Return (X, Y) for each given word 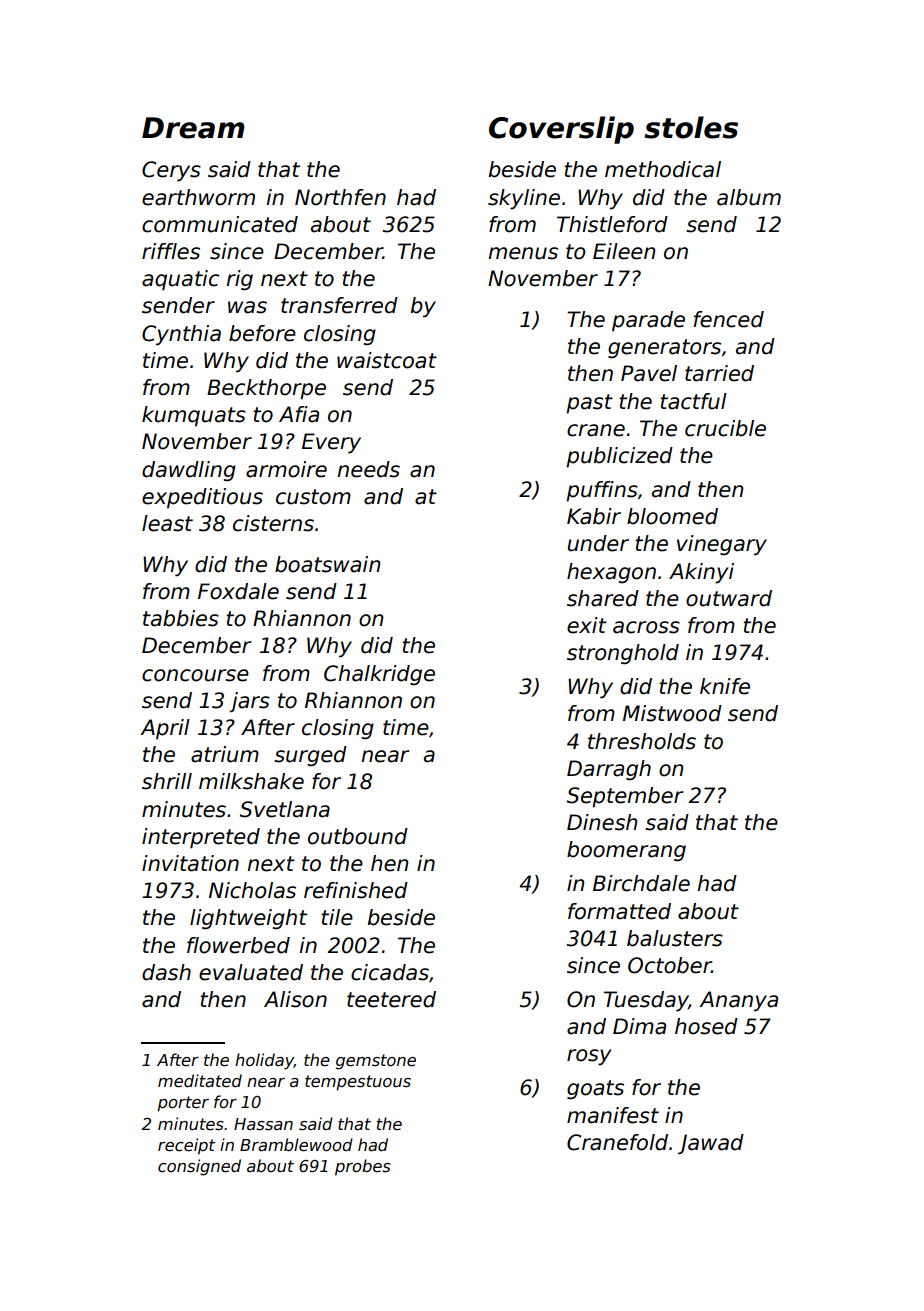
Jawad (711, 1144)
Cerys (171, 171)
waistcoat (387, 360)
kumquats (194, 416)
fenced (729, 319)
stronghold (623, 654)
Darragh (609, 770)
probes (363, 1167)
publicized (619, 457)
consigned (199, 1167)
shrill (167, 781)
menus (523, 253)
